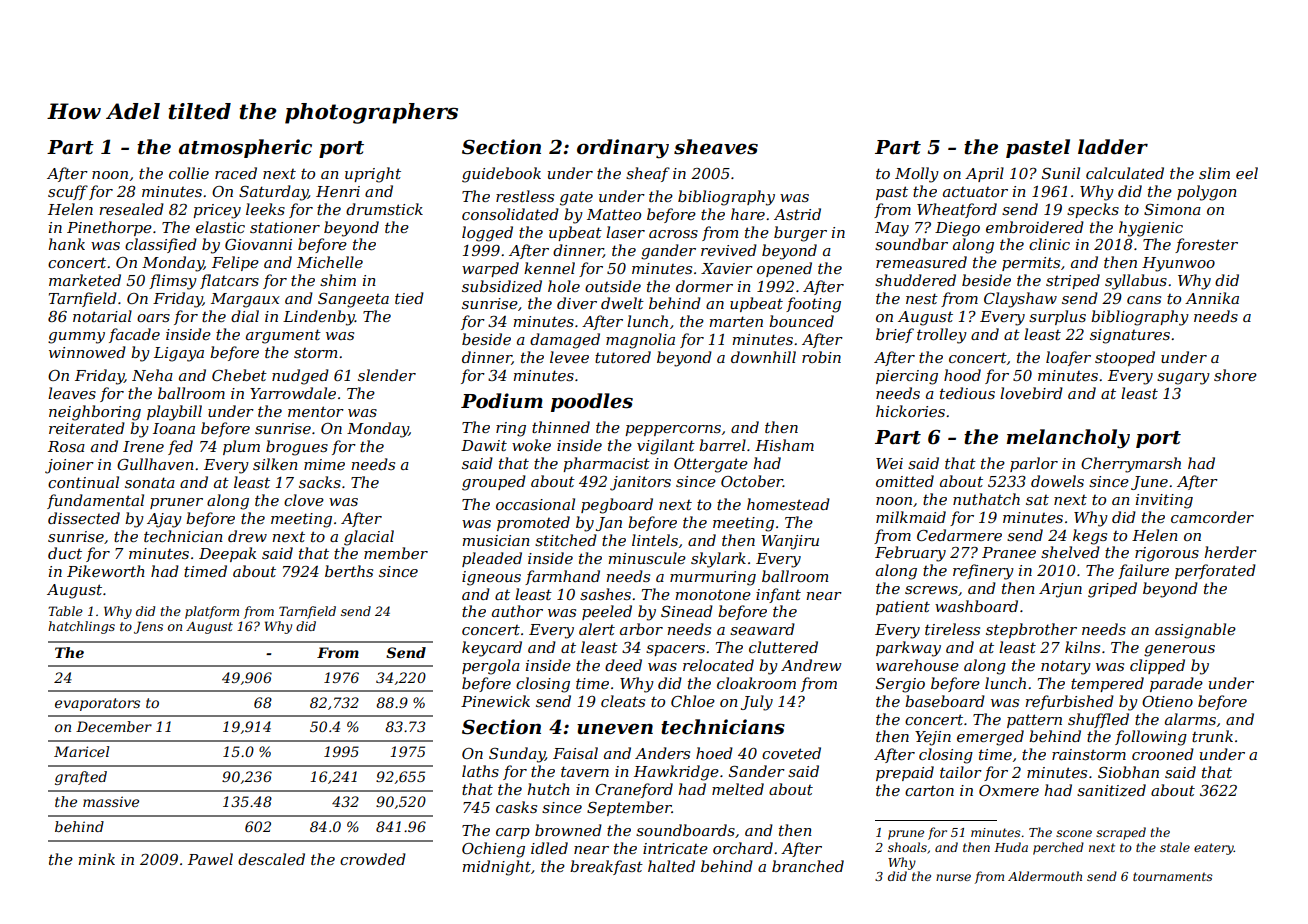  Describe the element at coordinates (1212, 517) in the image. I see `camcorder` at that location.
